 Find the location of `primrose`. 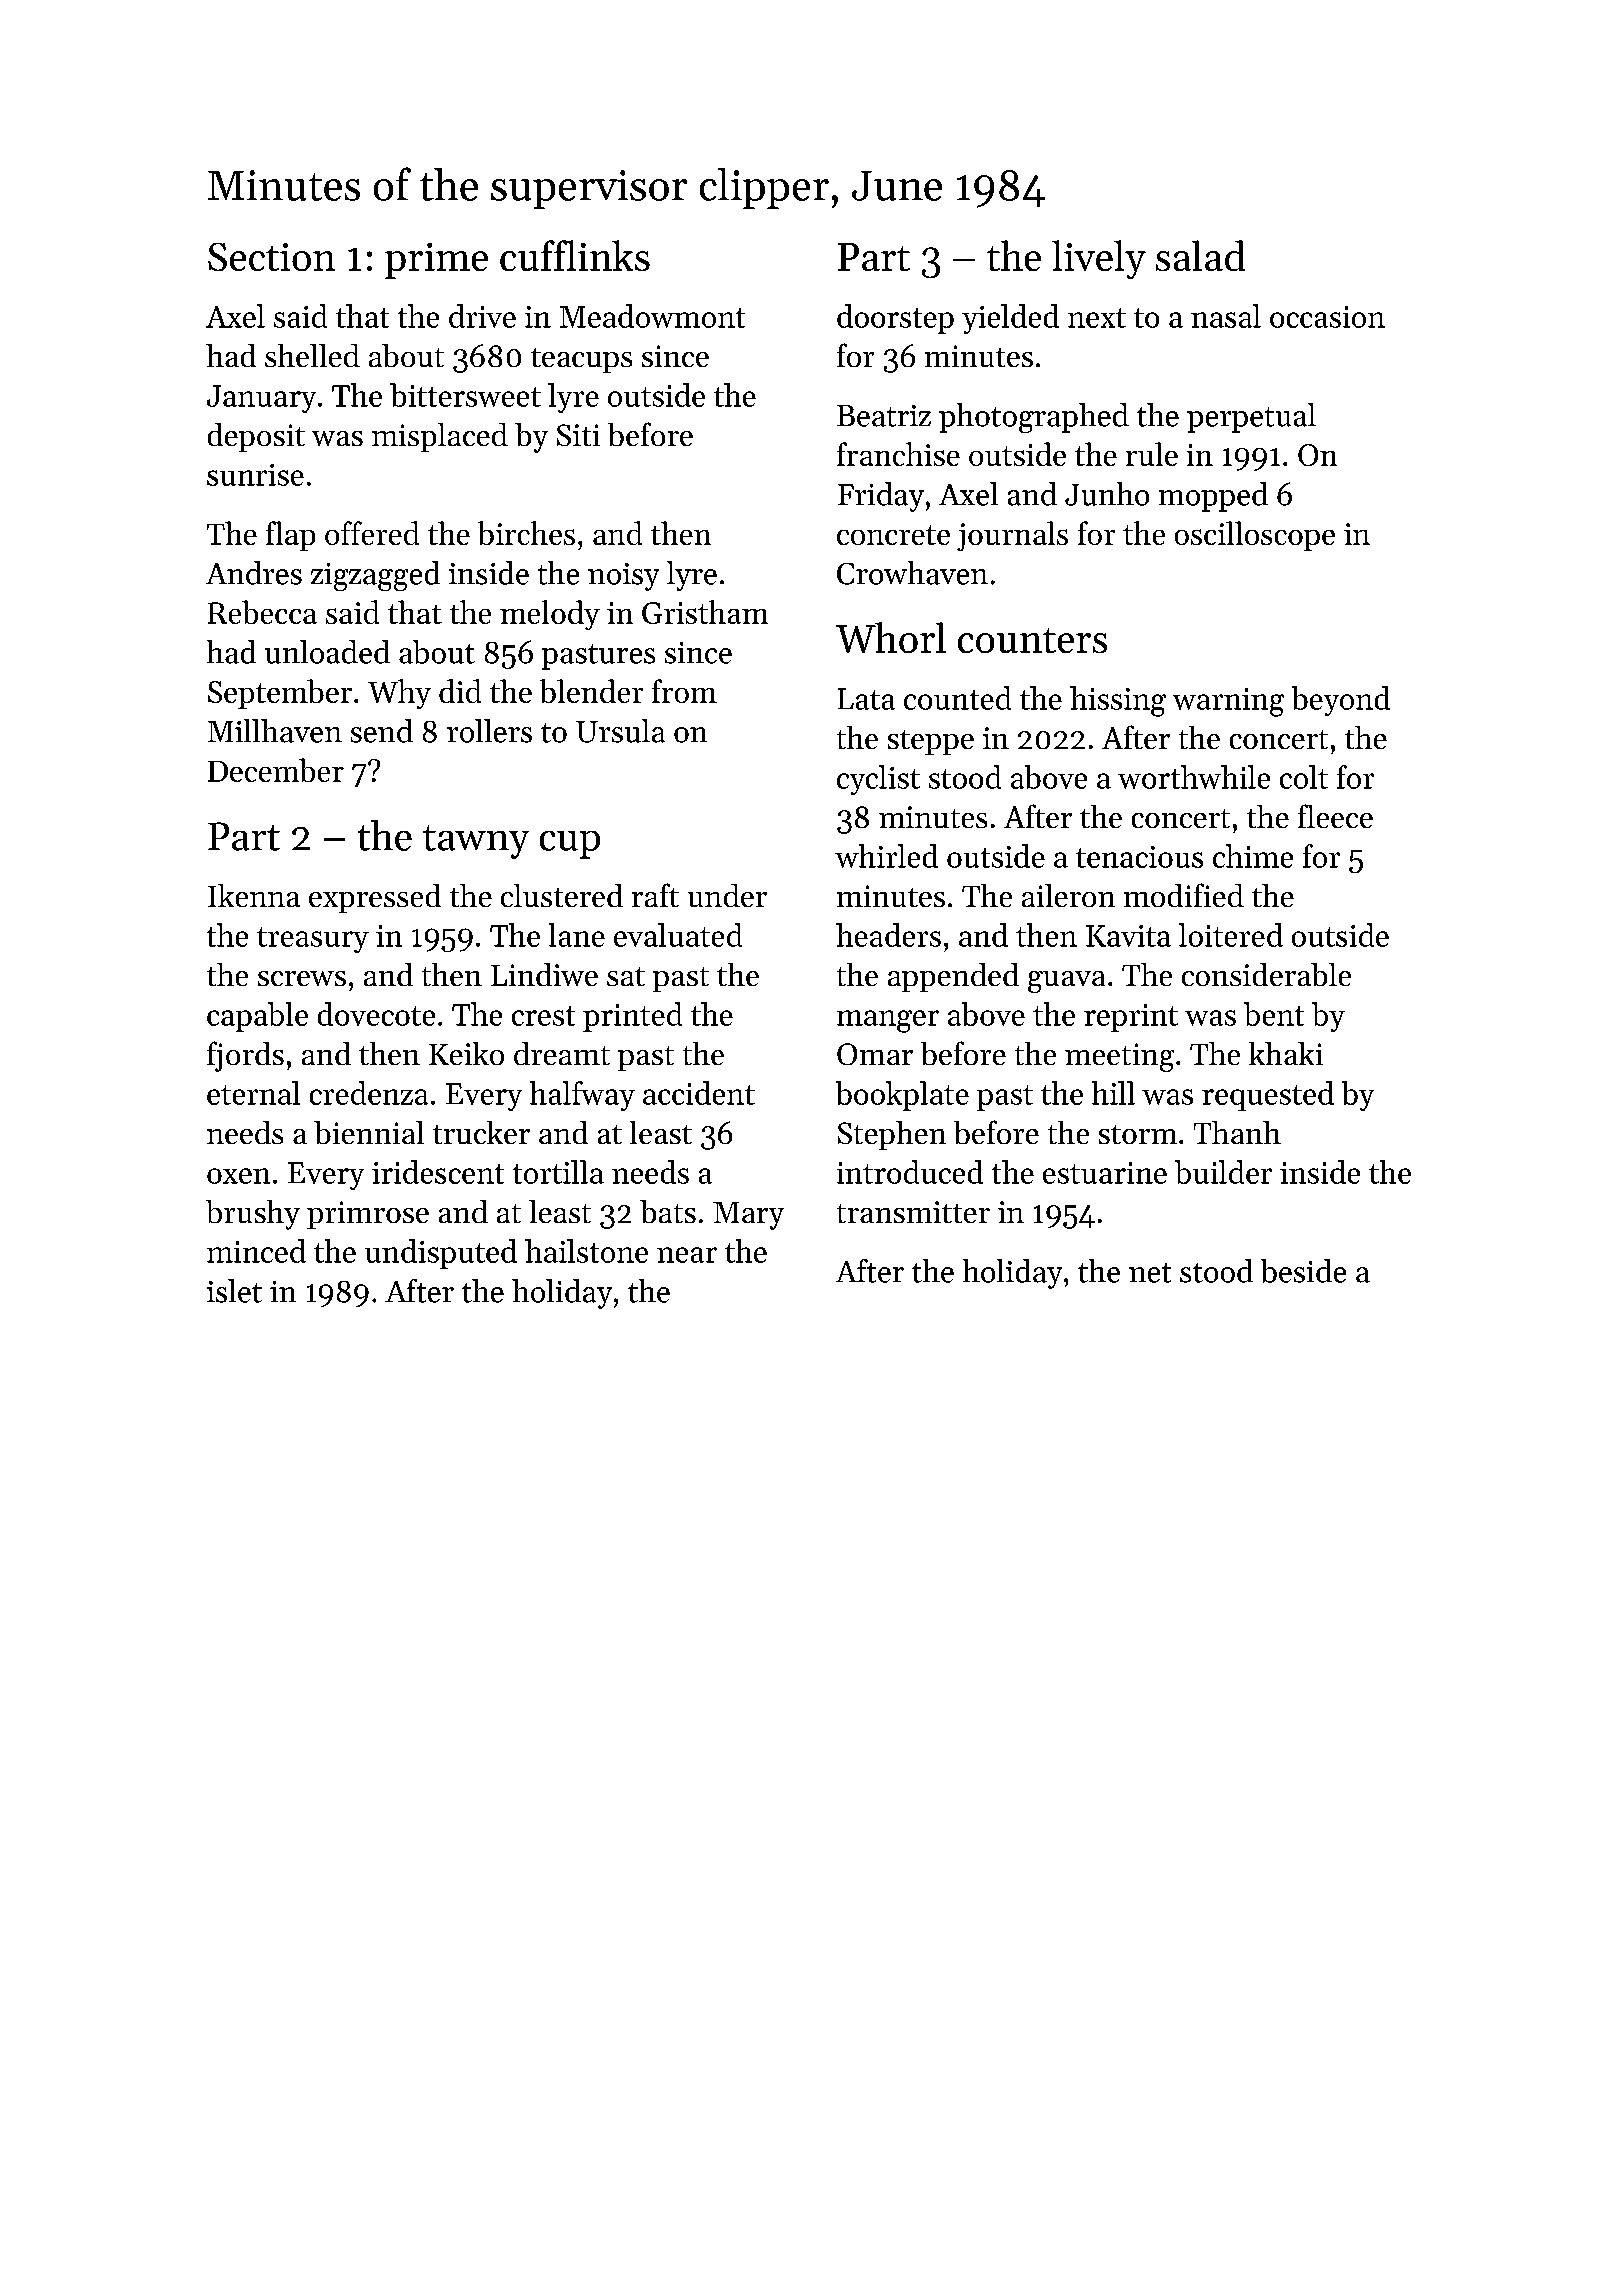

primrose is located at coordinates (368, 1215).
